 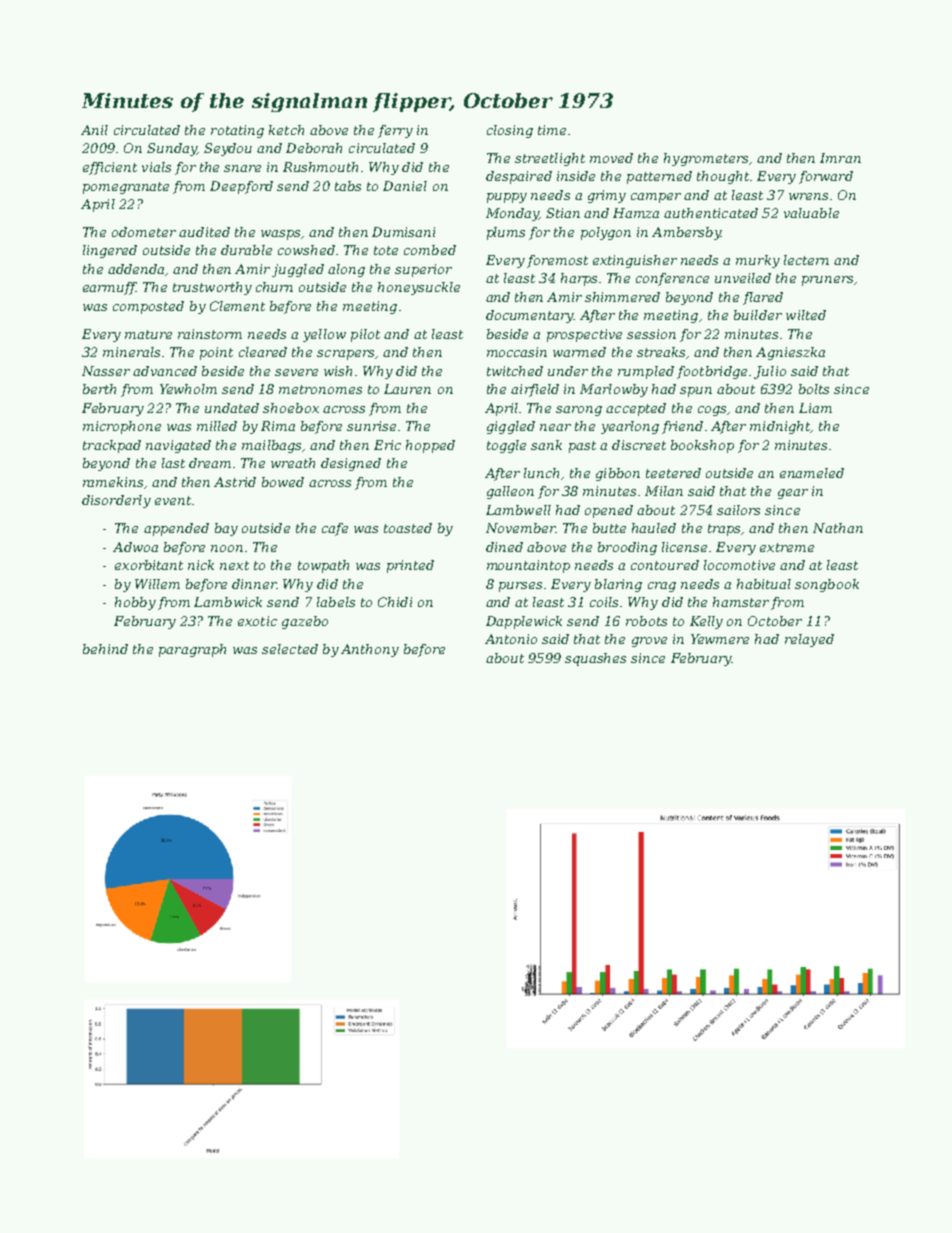 What do you see at coordinates (793, 494) in the document?
I see `gear` at bounding box center [793, 494].
